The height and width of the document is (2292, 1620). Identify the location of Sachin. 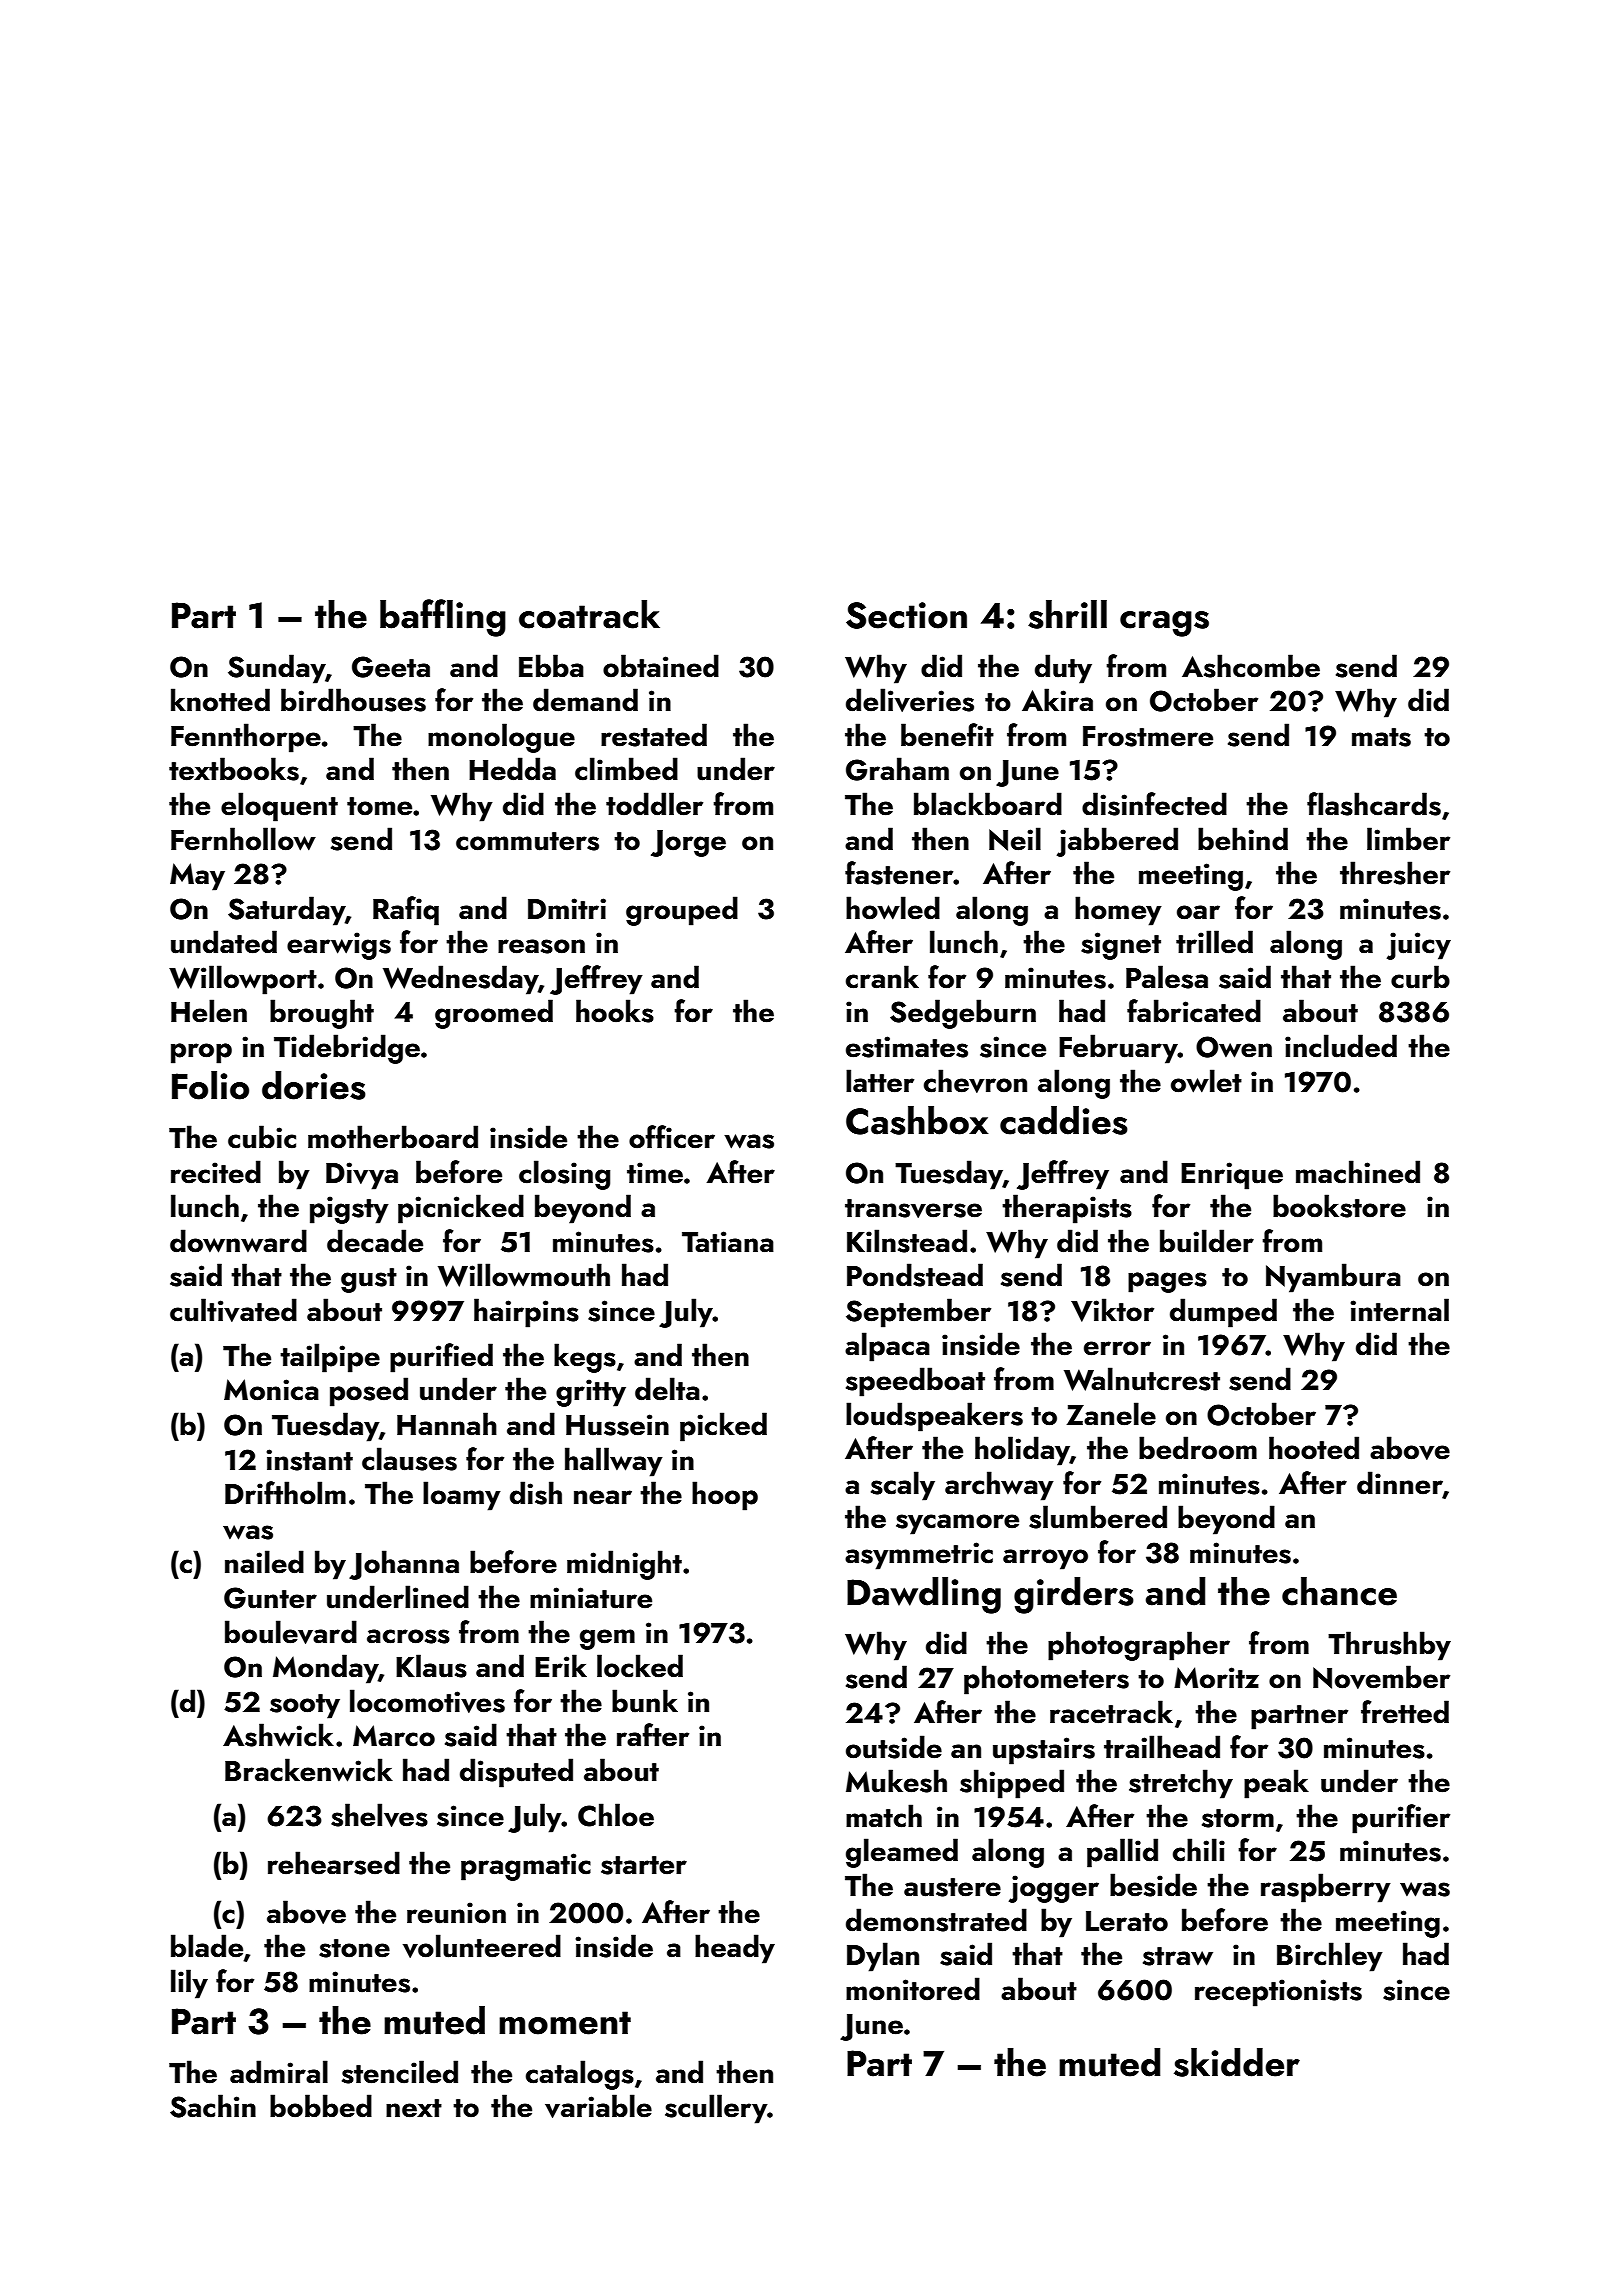
(213, 2106).
